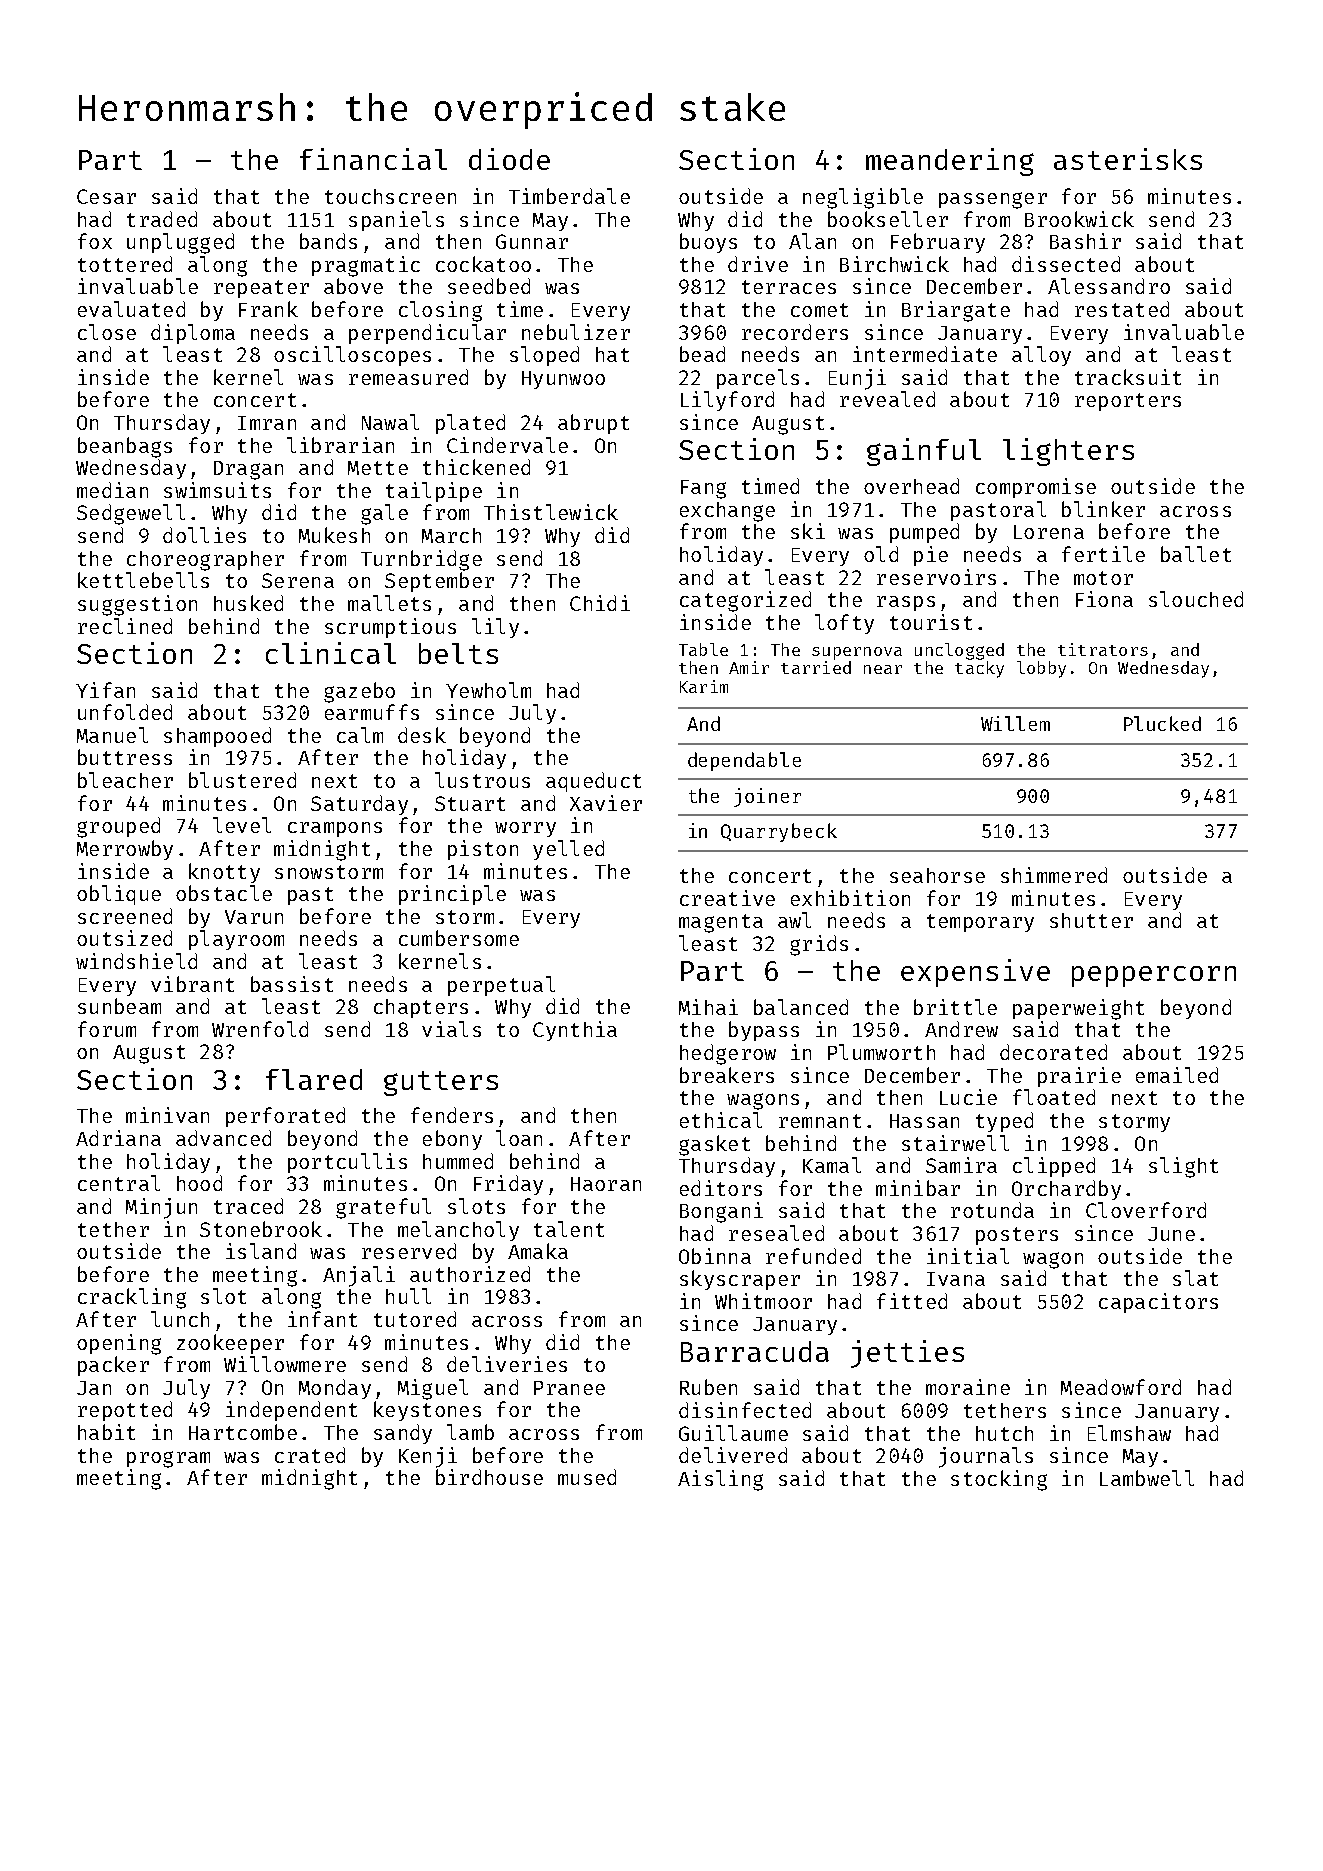 The width and height of the screenshot is (1323, 1871). What do you see at coordinates (703, 649) in the screenshot?
I see `Table` at bounding box center [703, 649].
